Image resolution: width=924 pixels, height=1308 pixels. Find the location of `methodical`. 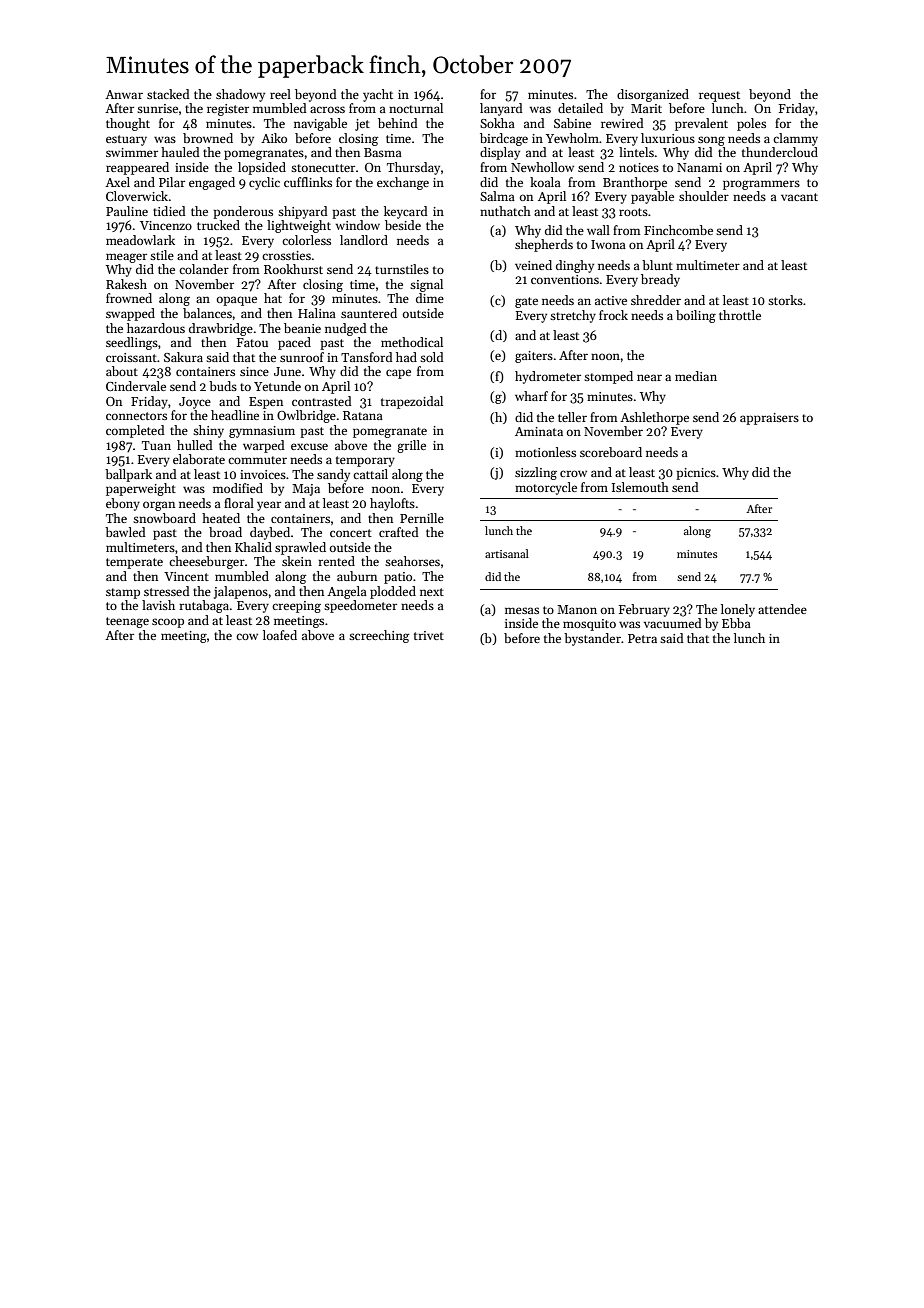

methodical is located at coordinates (412, 342).
